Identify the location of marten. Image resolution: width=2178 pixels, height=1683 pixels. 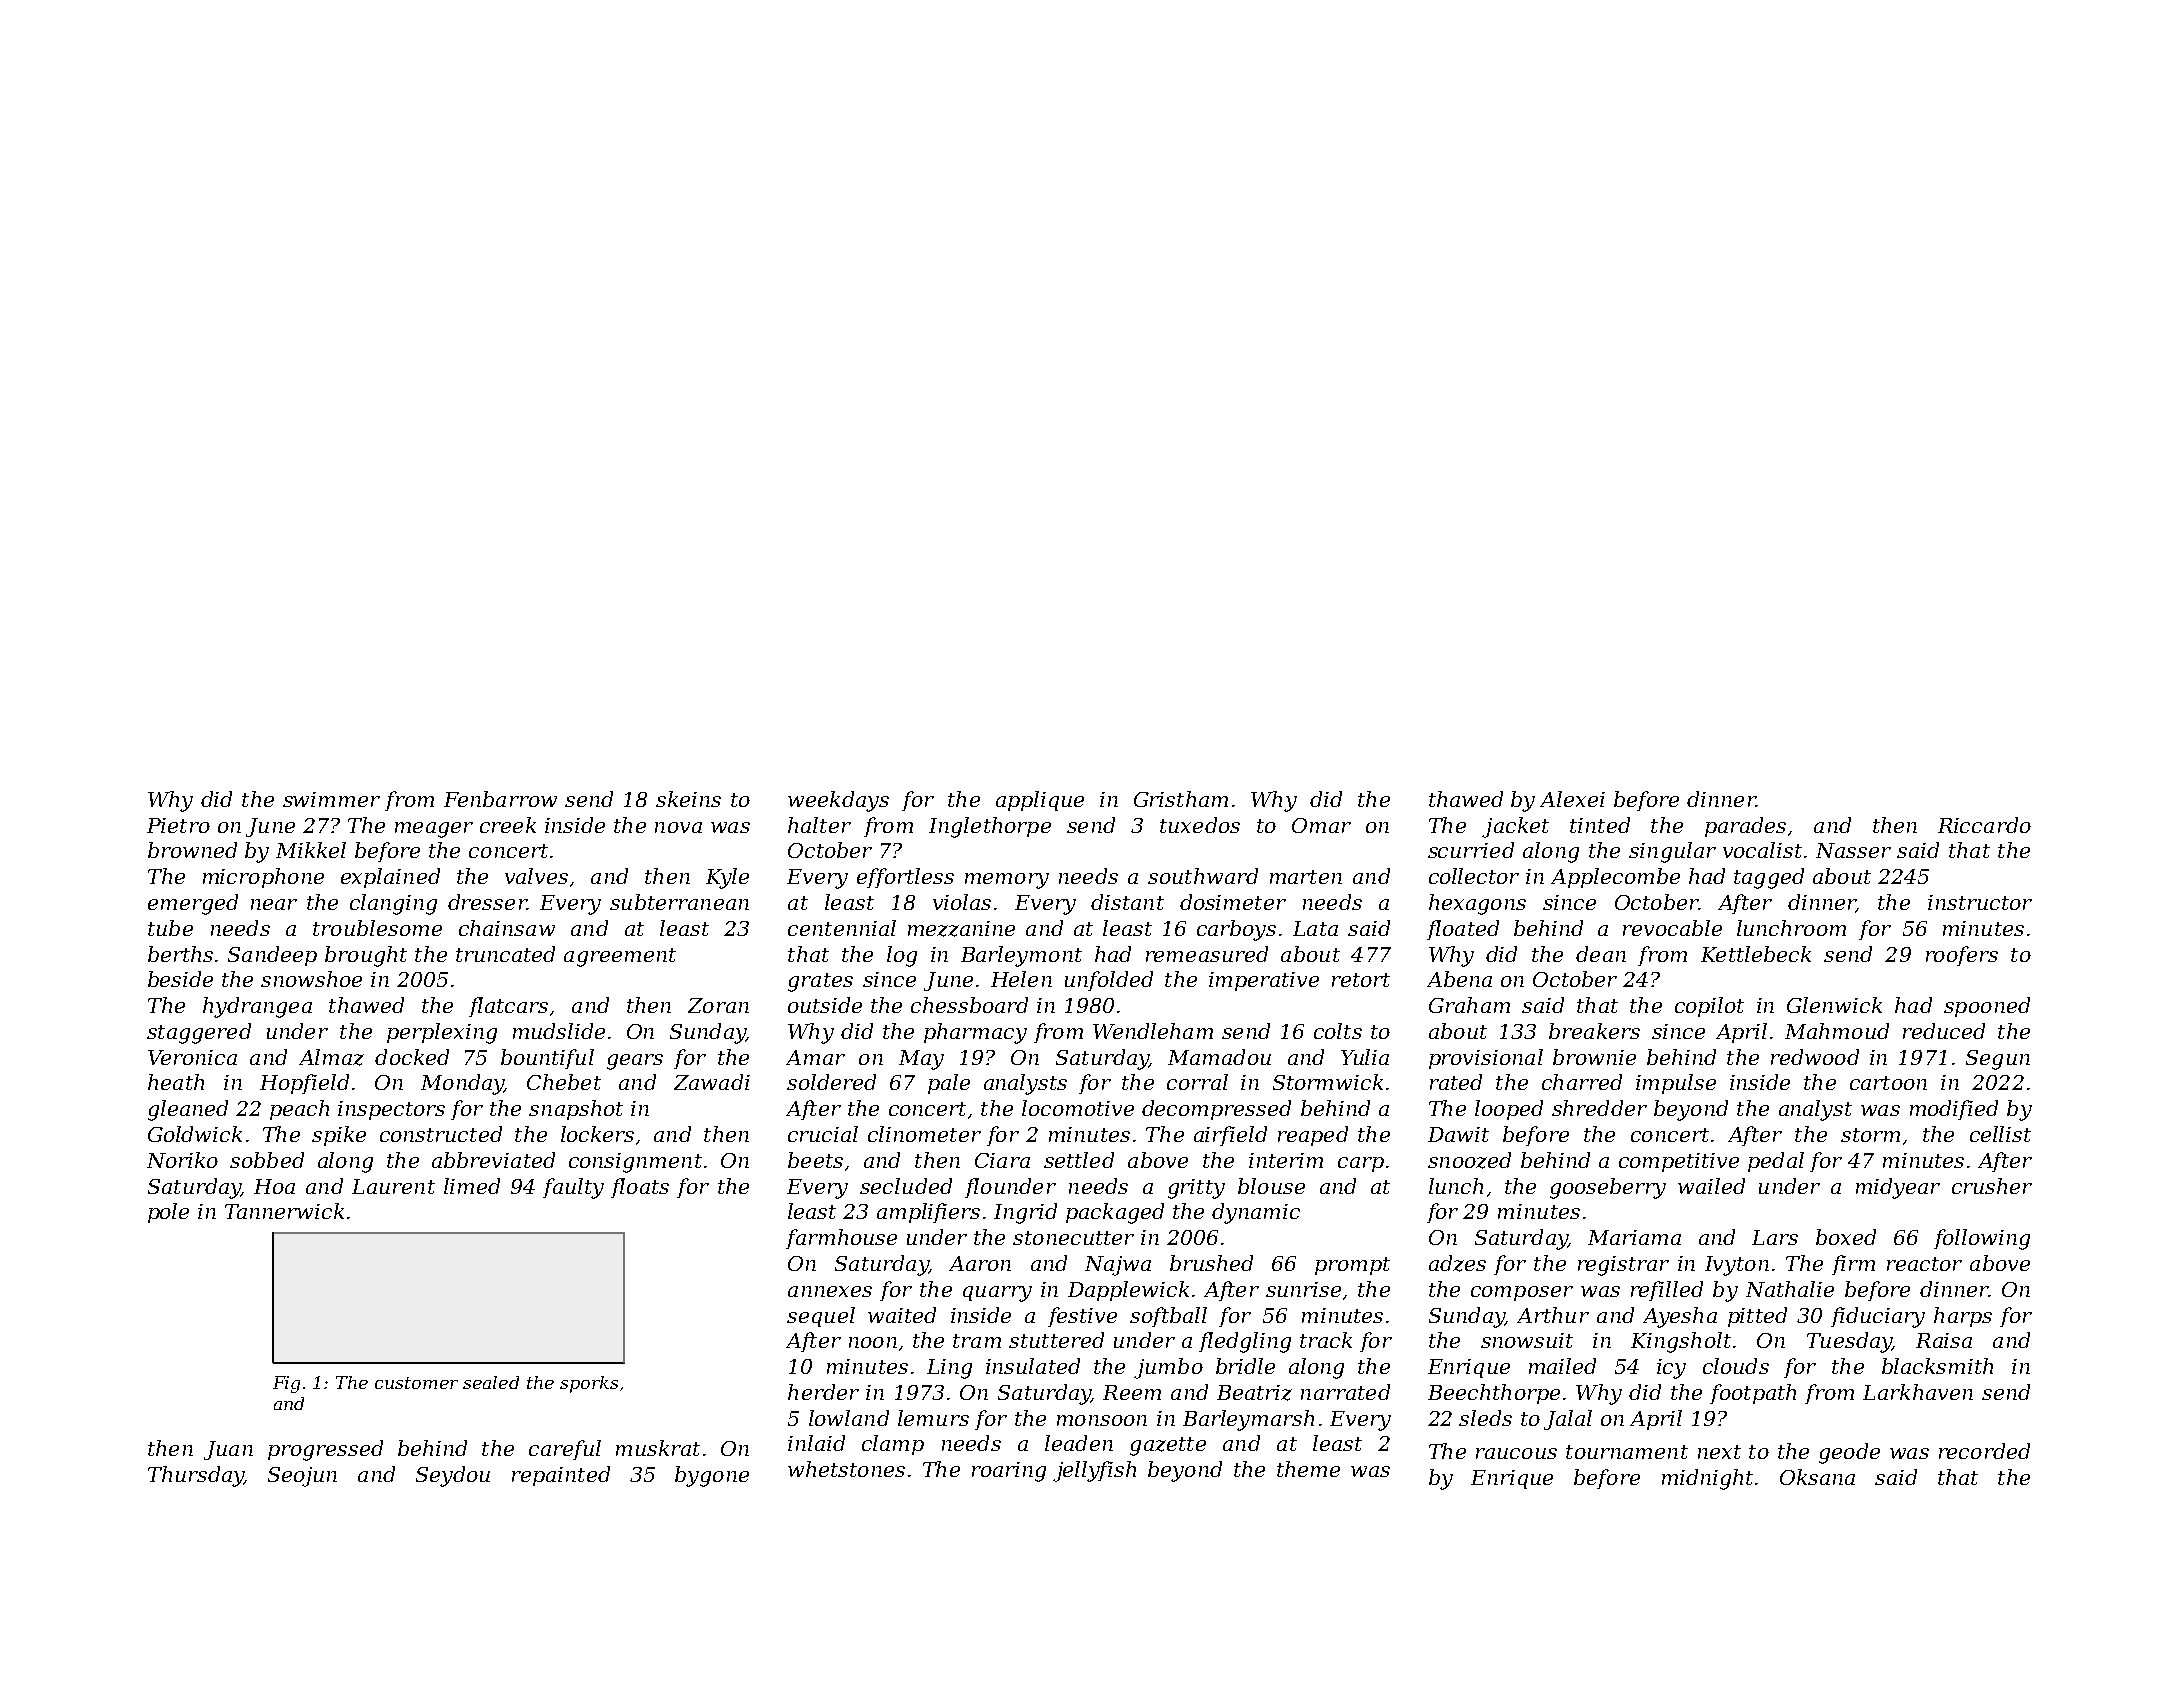
(1306, 877).
